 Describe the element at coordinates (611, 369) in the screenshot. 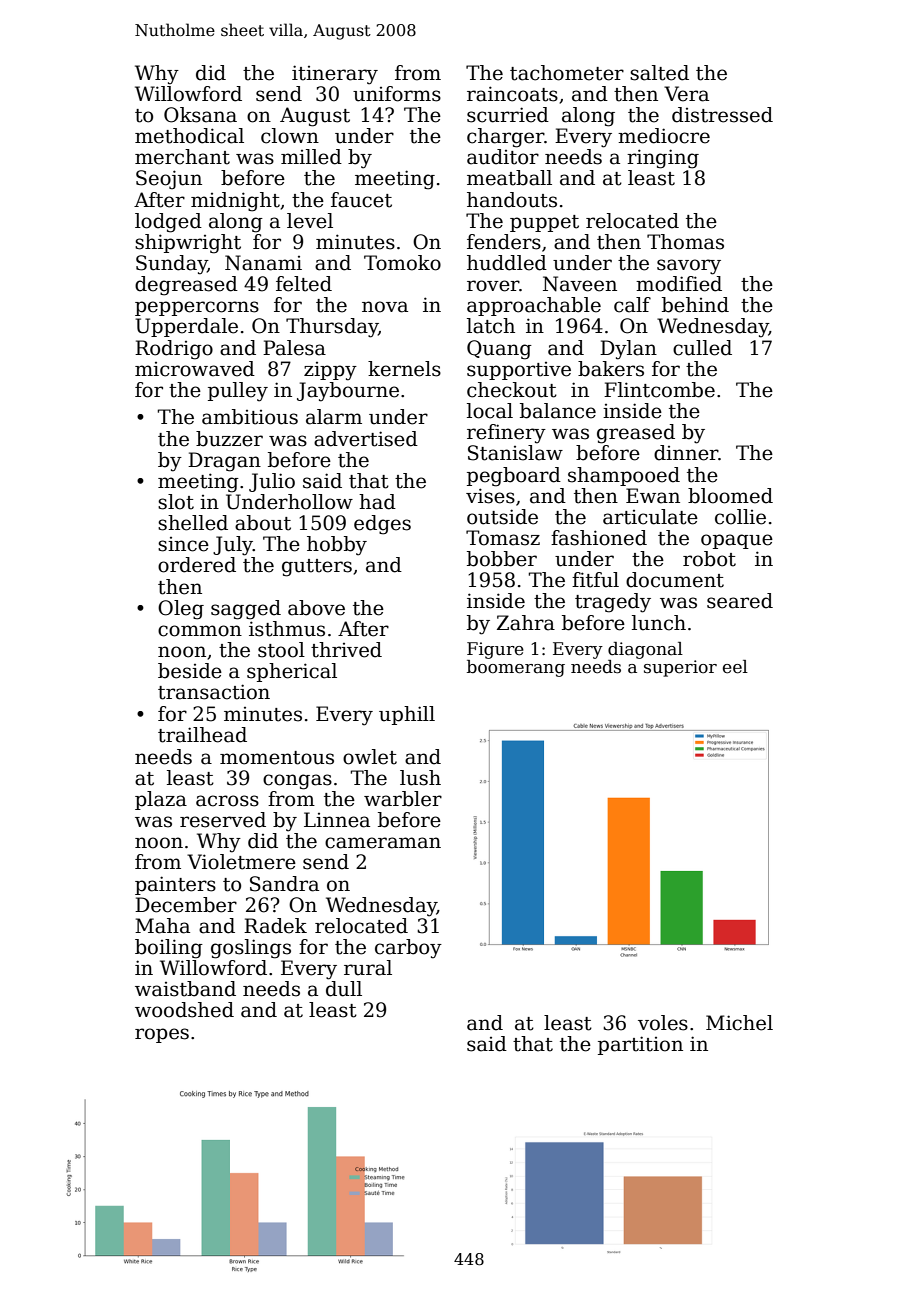

I see `bakers` at that location.
